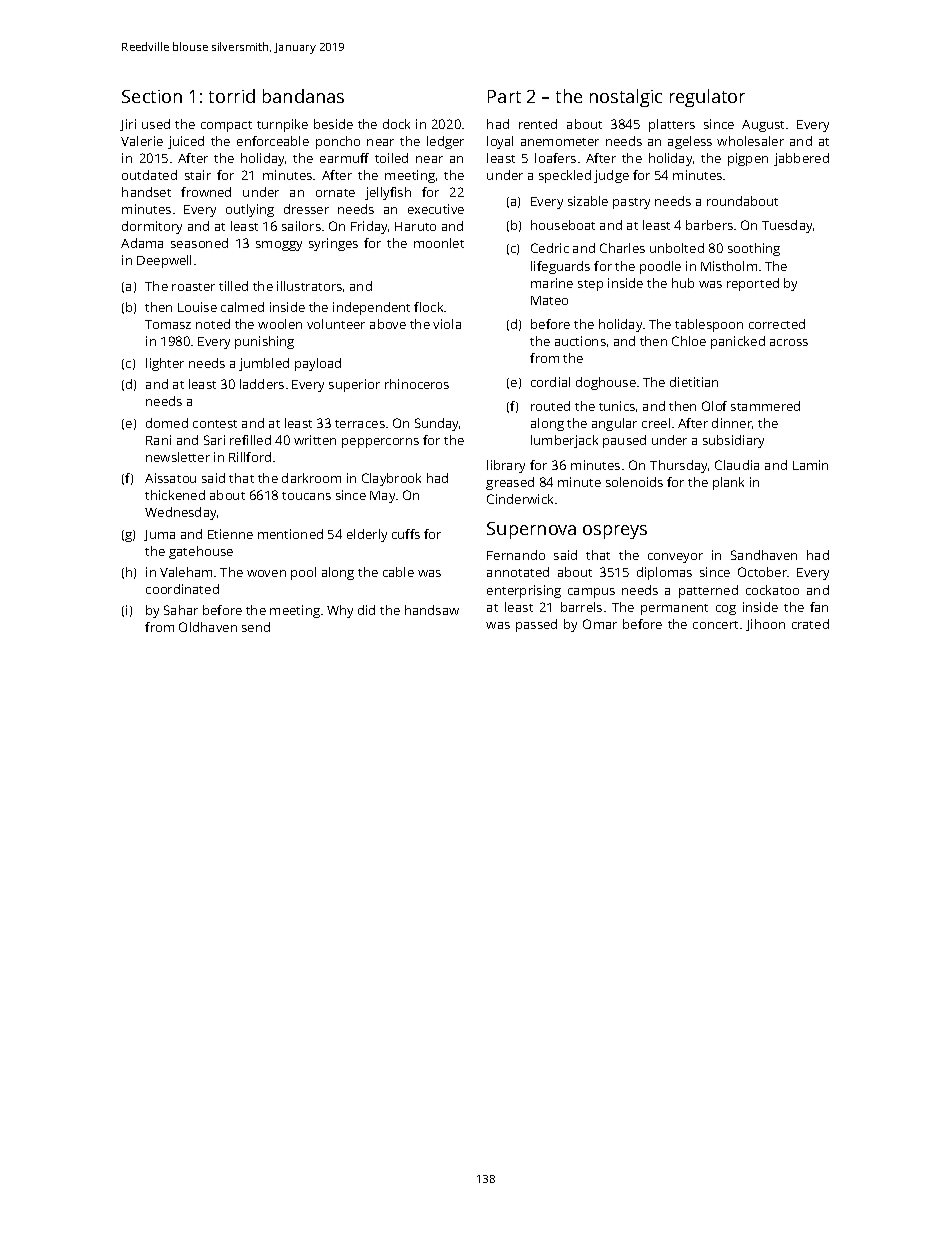  What do you see at coordinates (550, 382) in the screenshot?
I see `cordial` at bounding box center [550, 382].
